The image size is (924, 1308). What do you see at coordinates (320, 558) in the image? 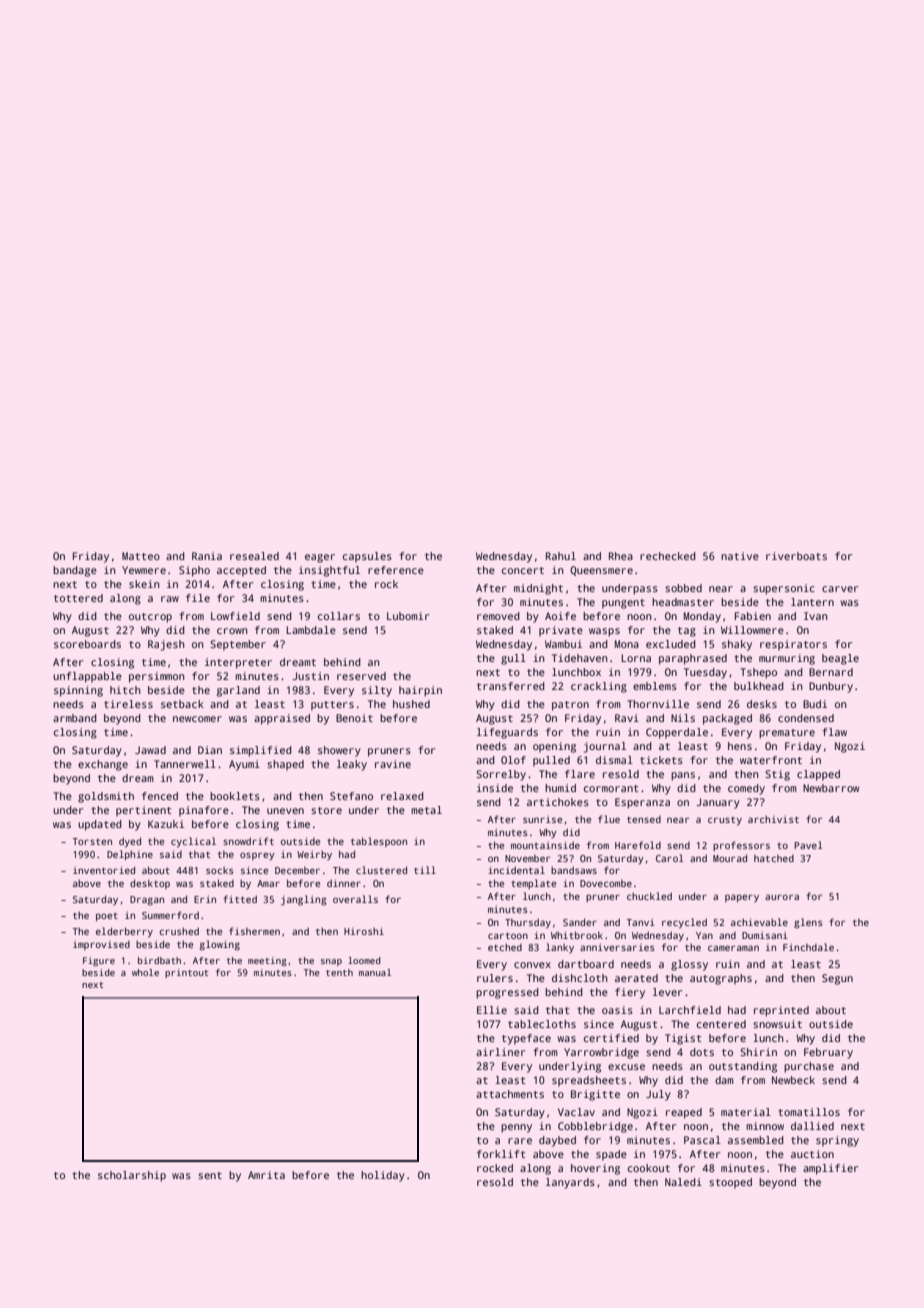
I see `eager` at bounding box center [320, 558].
